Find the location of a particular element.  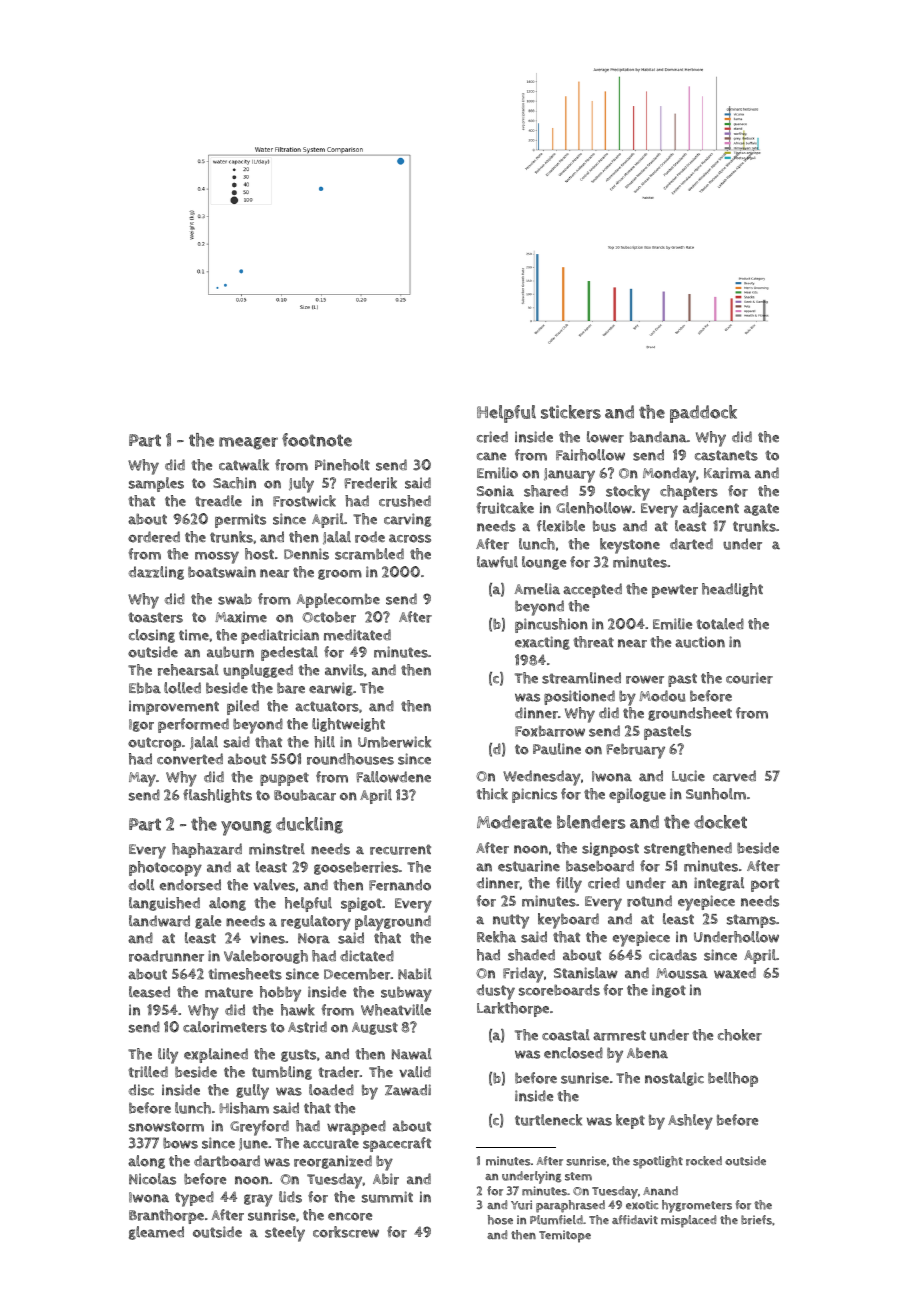

steely is located at coordinates (285, 1234).
